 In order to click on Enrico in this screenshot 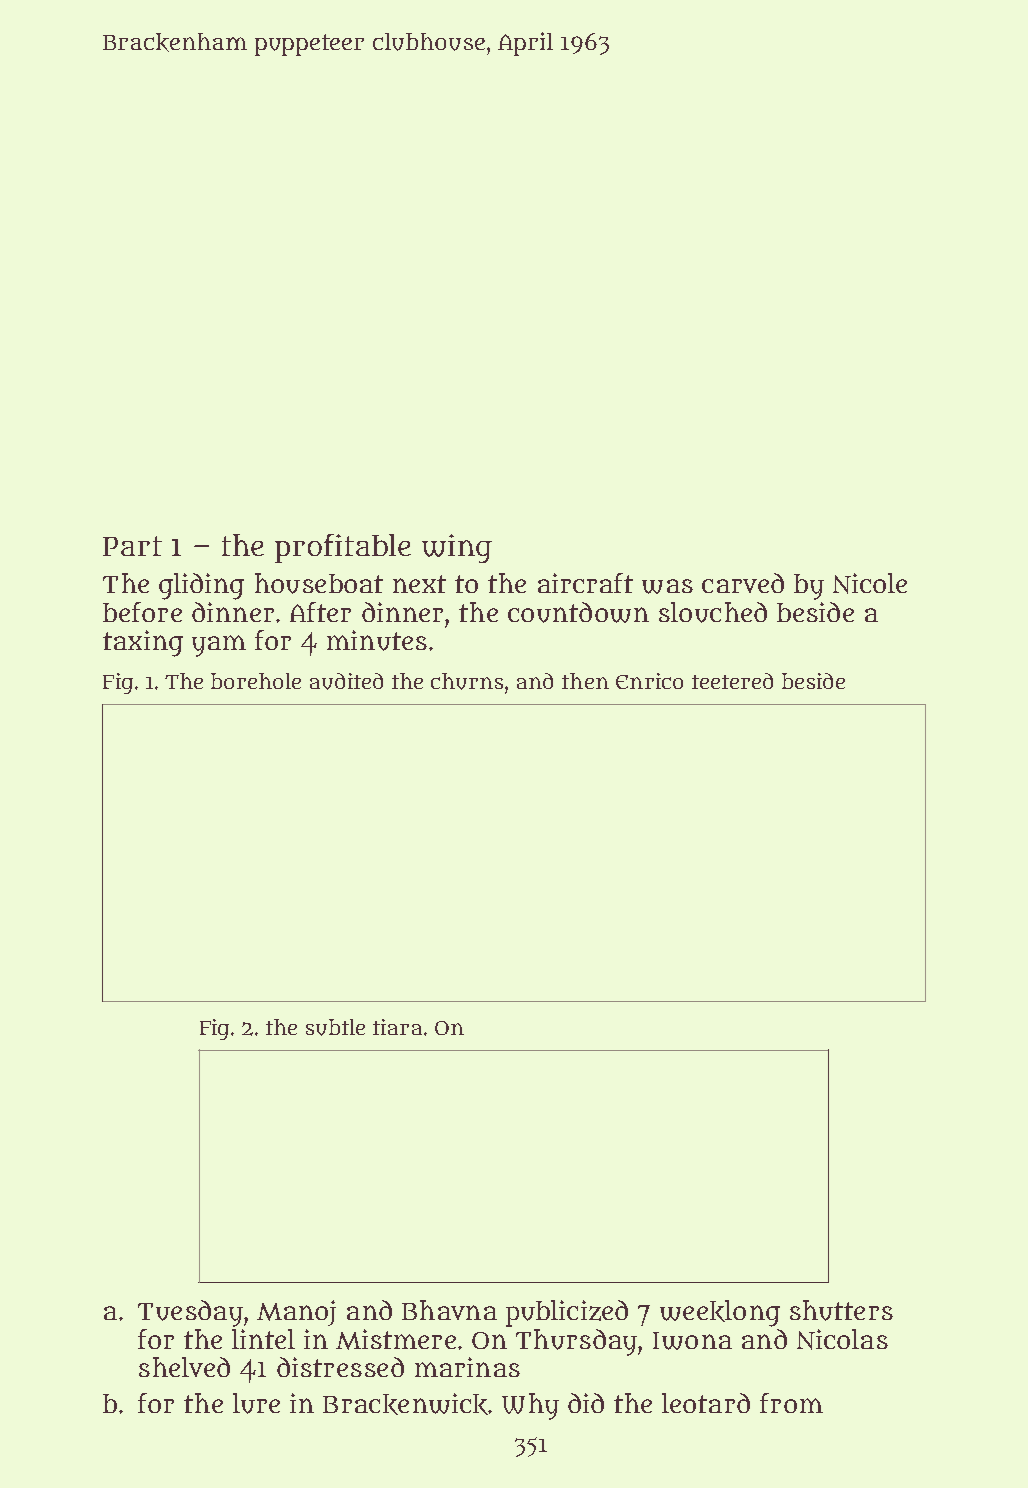, I will do `click(649, 681)`.
